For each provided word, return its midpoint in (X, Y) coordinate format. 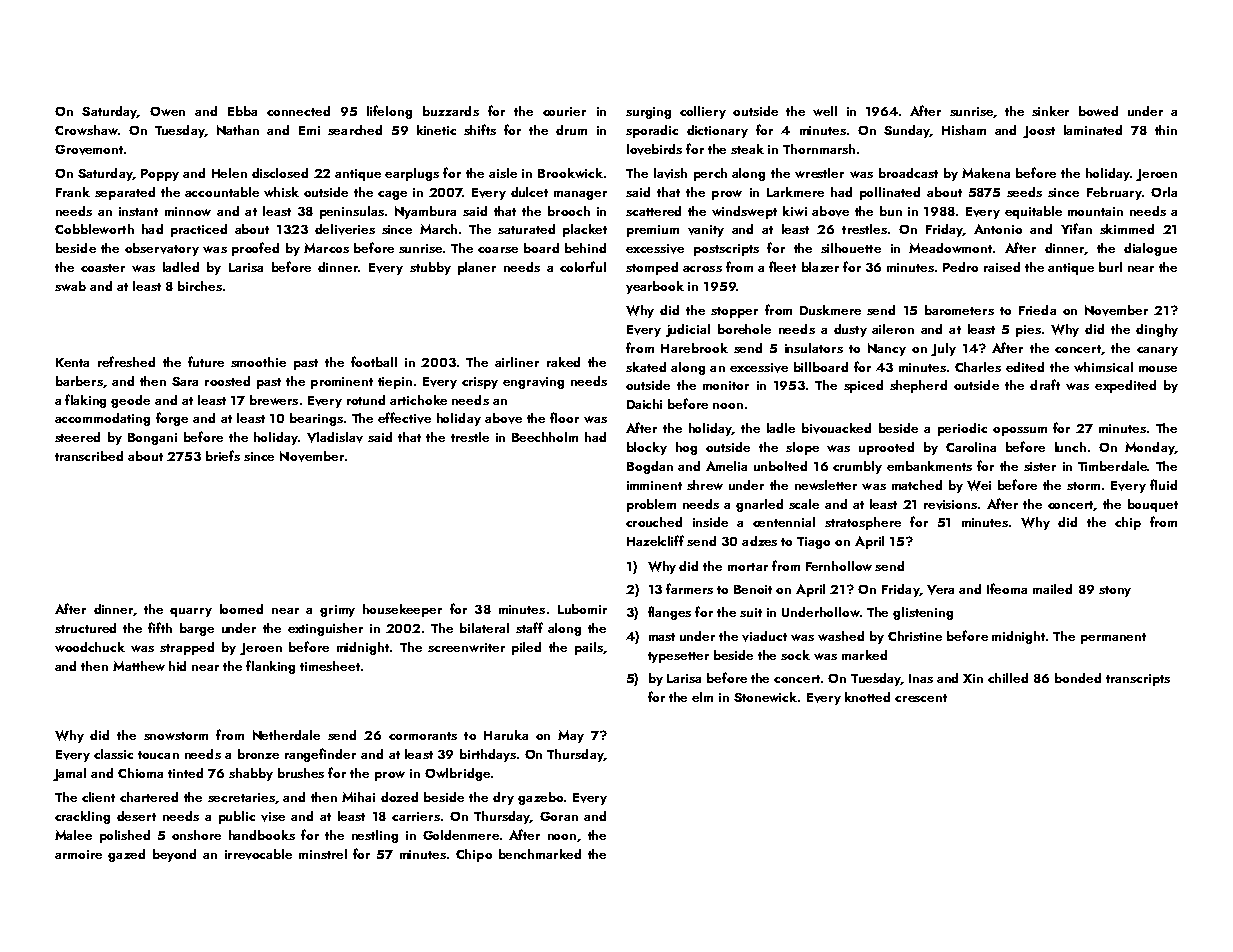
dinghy (1157, 330)
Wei (979, 485)
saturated (526, 229)
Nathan (238, 130)
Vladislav (335, 437)
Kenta (72, 362)
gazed (126, 855)
